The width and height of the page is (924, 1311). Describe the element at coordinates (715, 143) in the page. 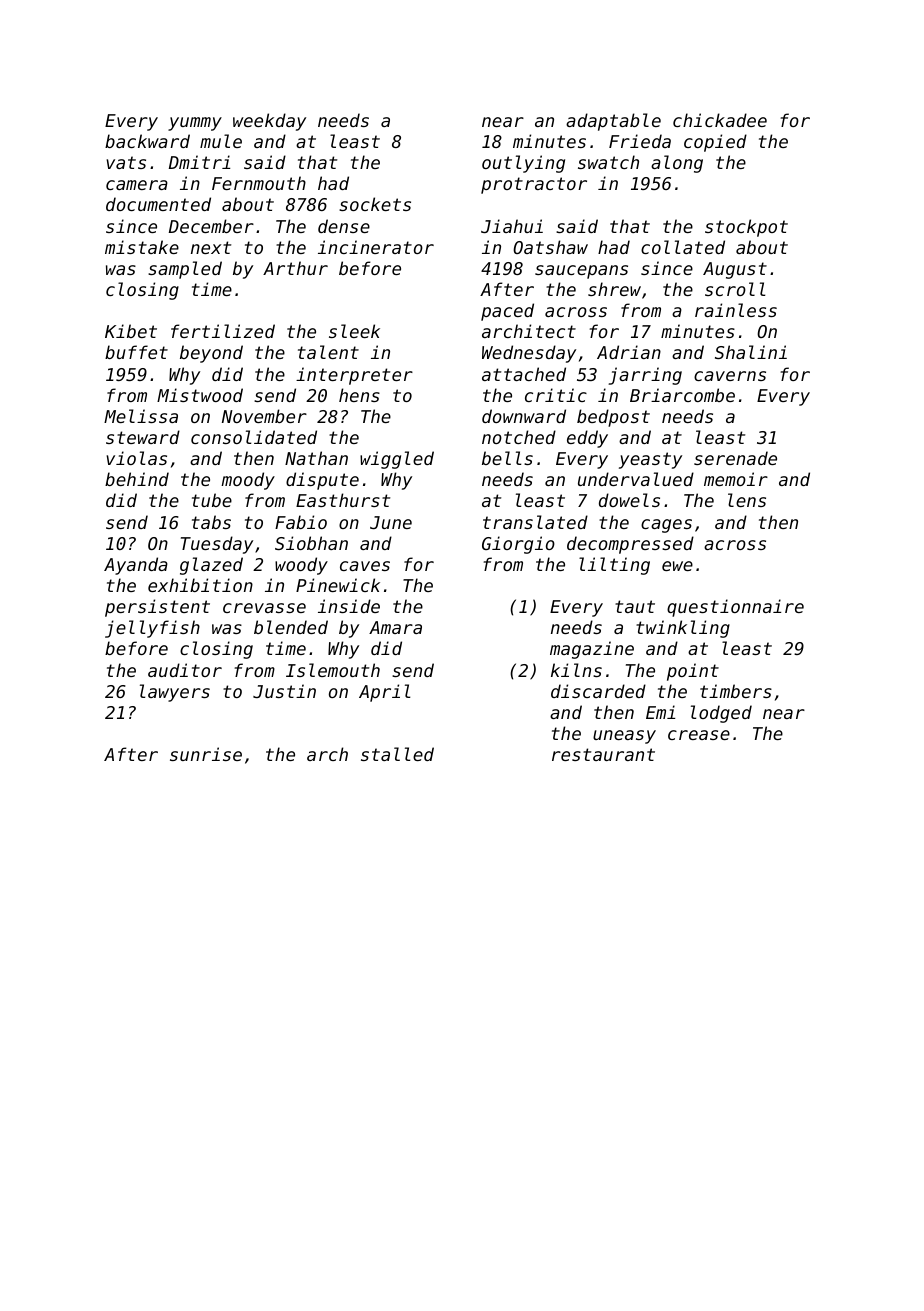

I see `copied` at that location.
